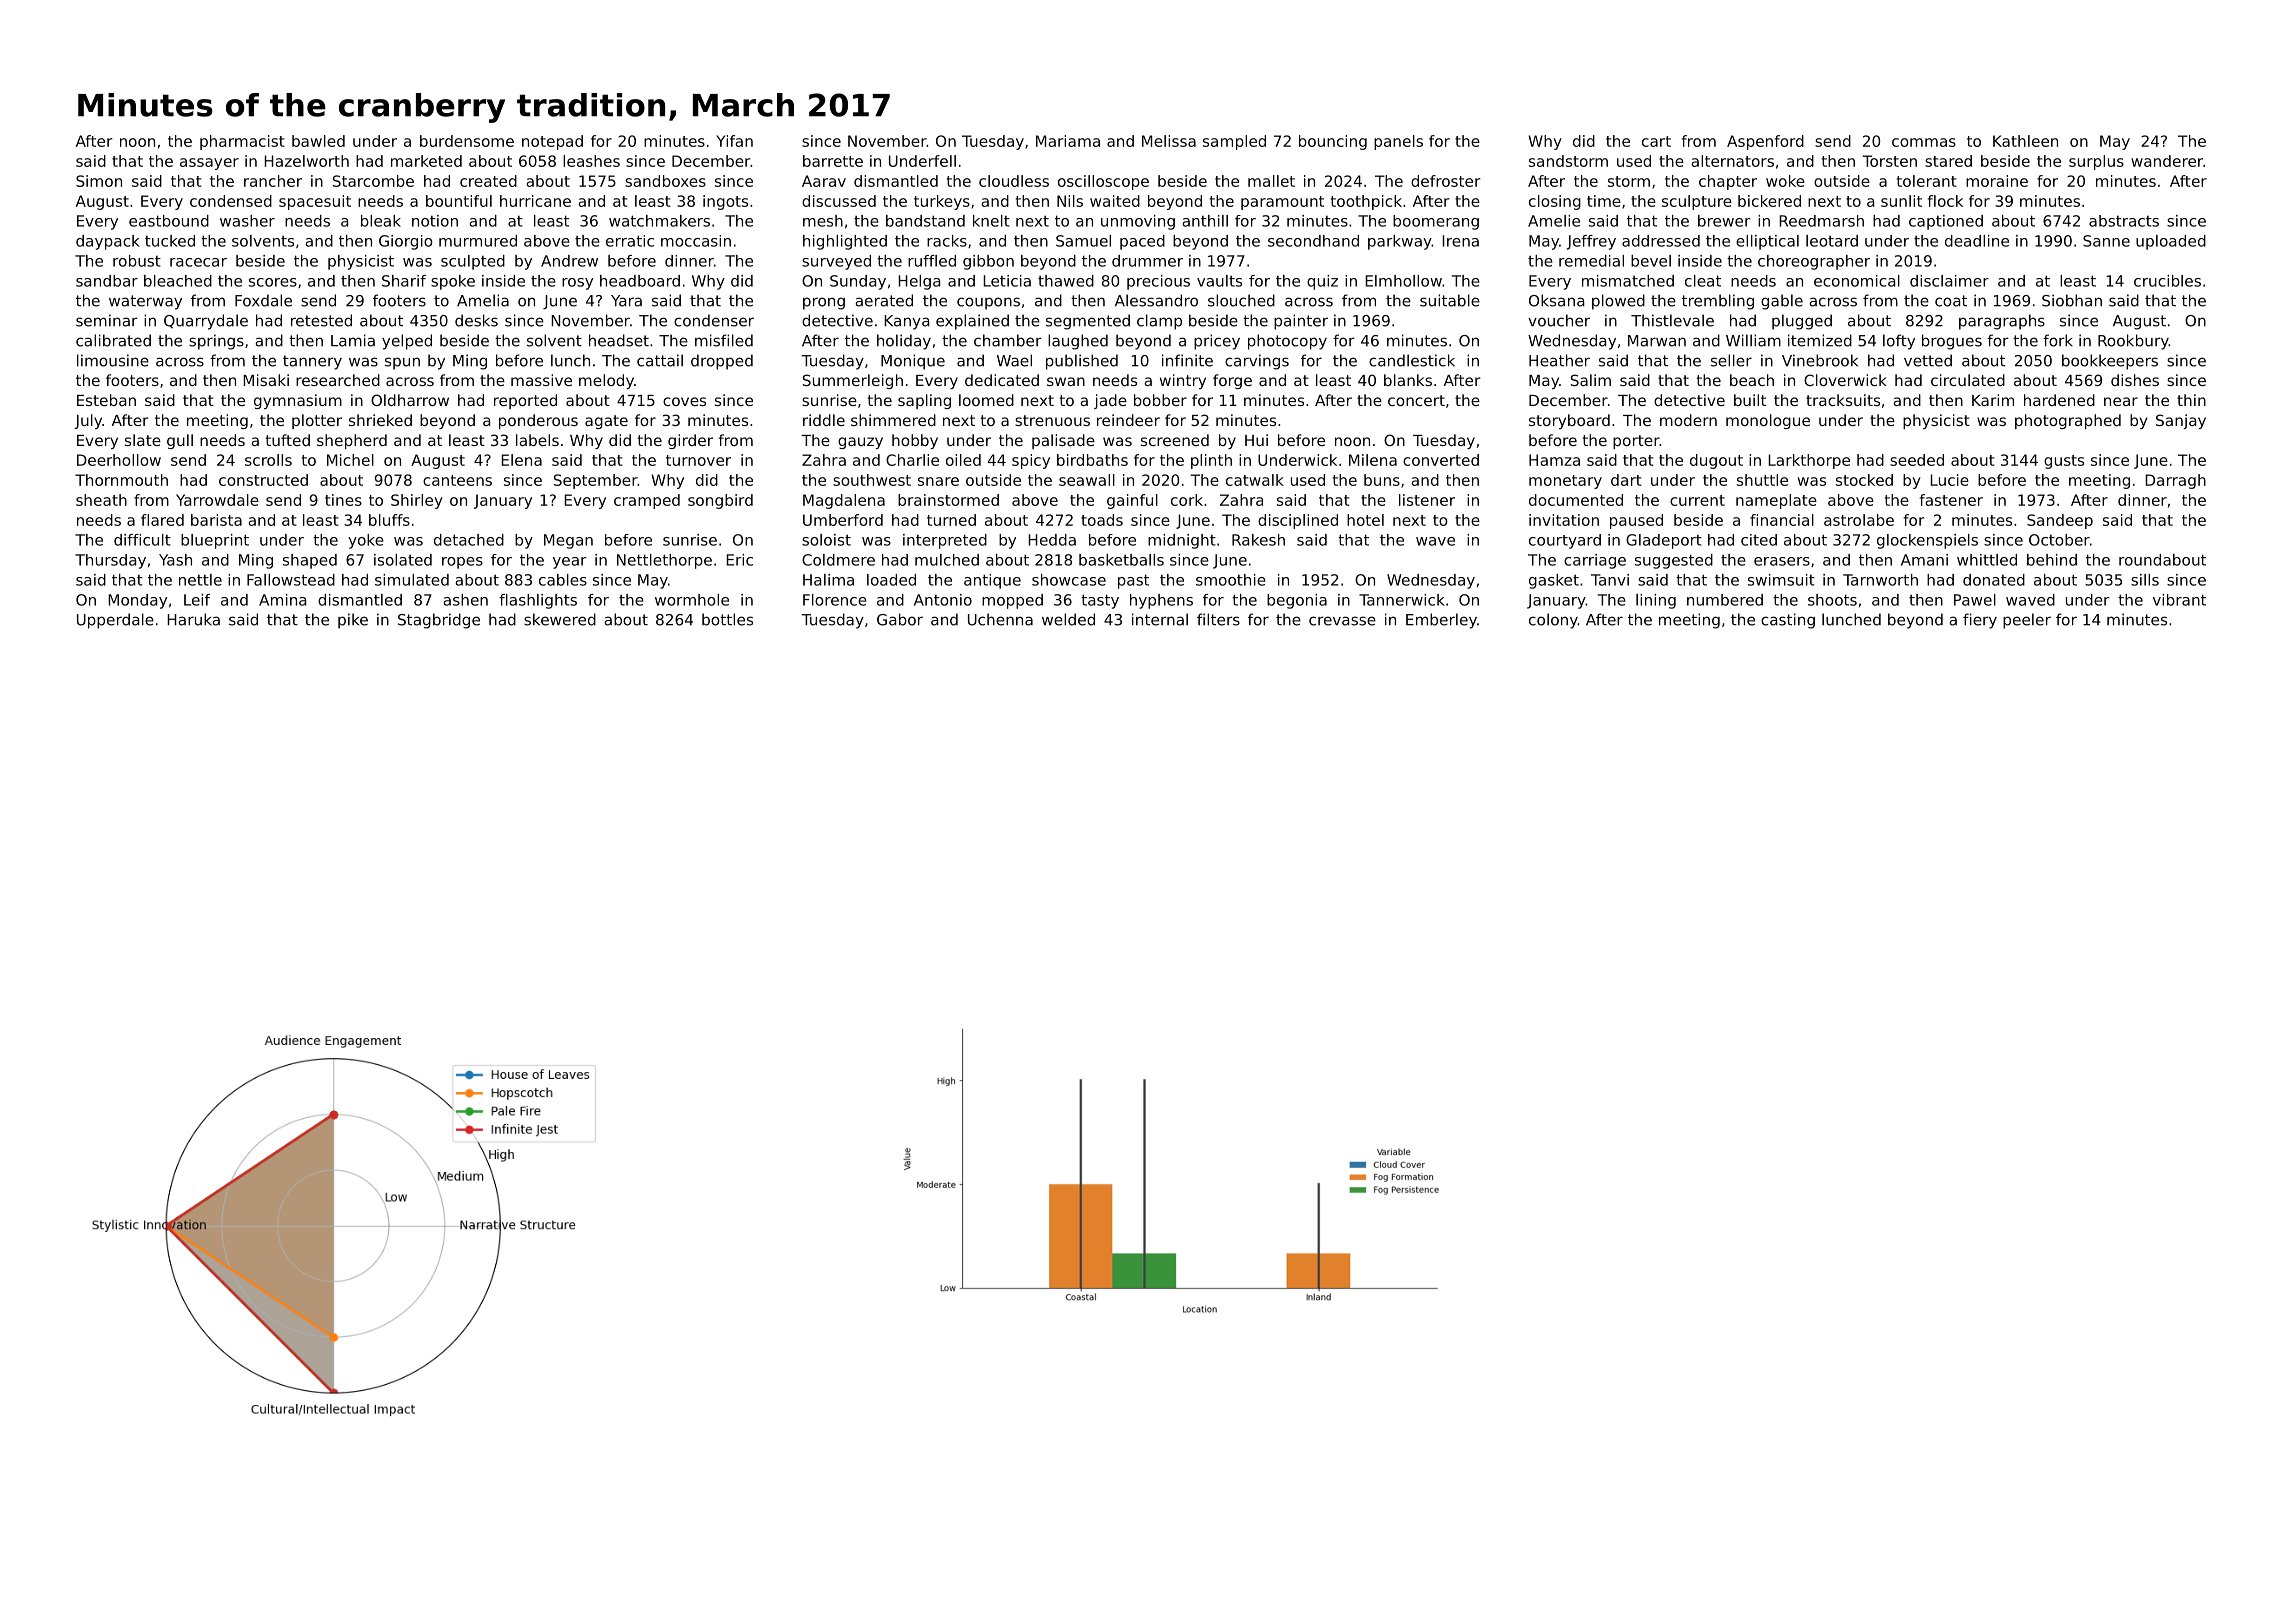  What do you see at coordinates (318, 141) in the page?
I see `bawled` at bounding box center [318, 141].
